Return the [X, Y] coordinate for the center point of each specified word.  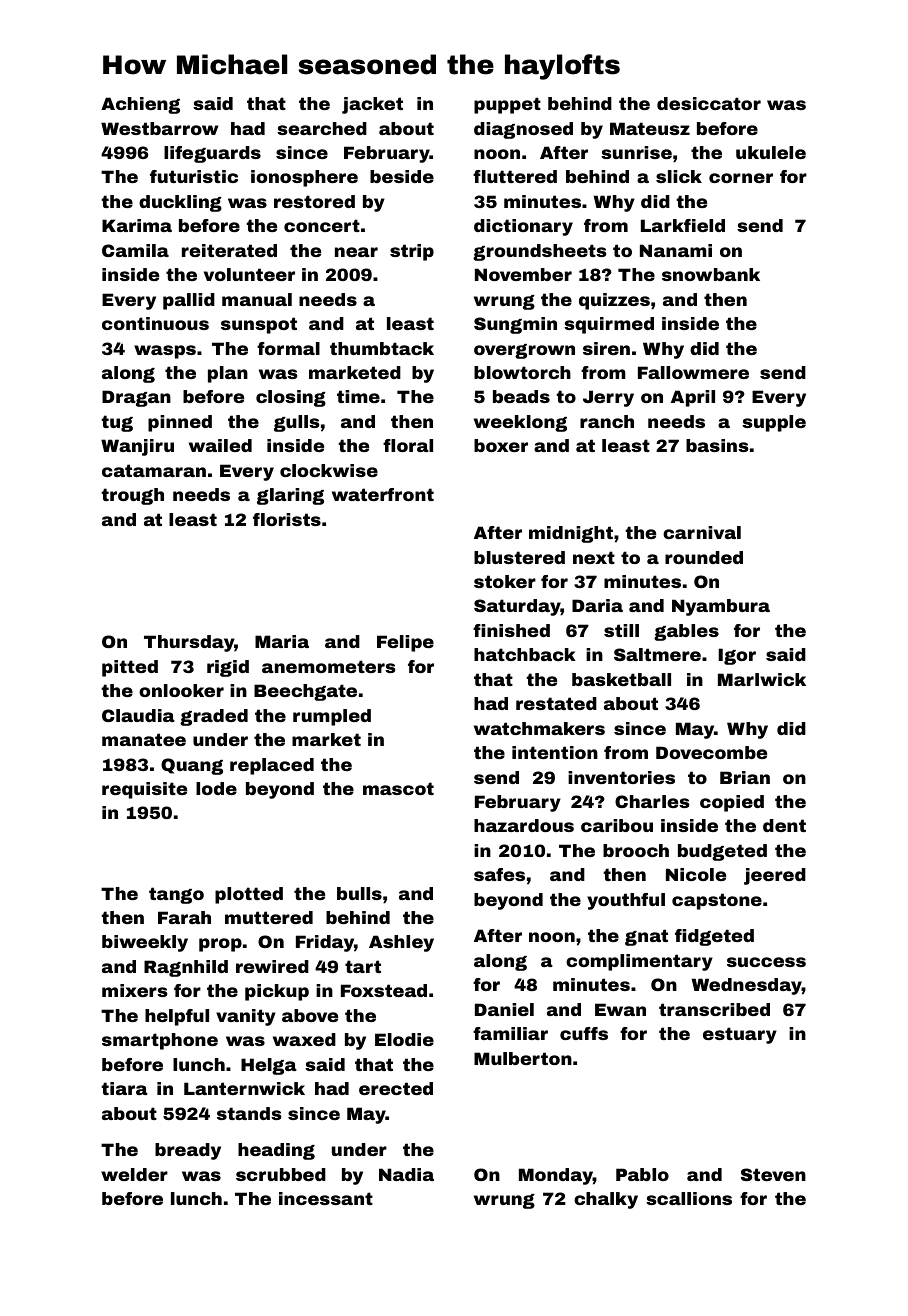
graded [214, 717]
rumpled [332, 717]
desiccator [709, 103]
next [594, 557]
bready [188, 1151]
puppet [507, 105]
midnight [571, 534]
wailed [220, 445]
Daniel [504, 1009]
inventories [621, 777]
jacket [372, 105]
